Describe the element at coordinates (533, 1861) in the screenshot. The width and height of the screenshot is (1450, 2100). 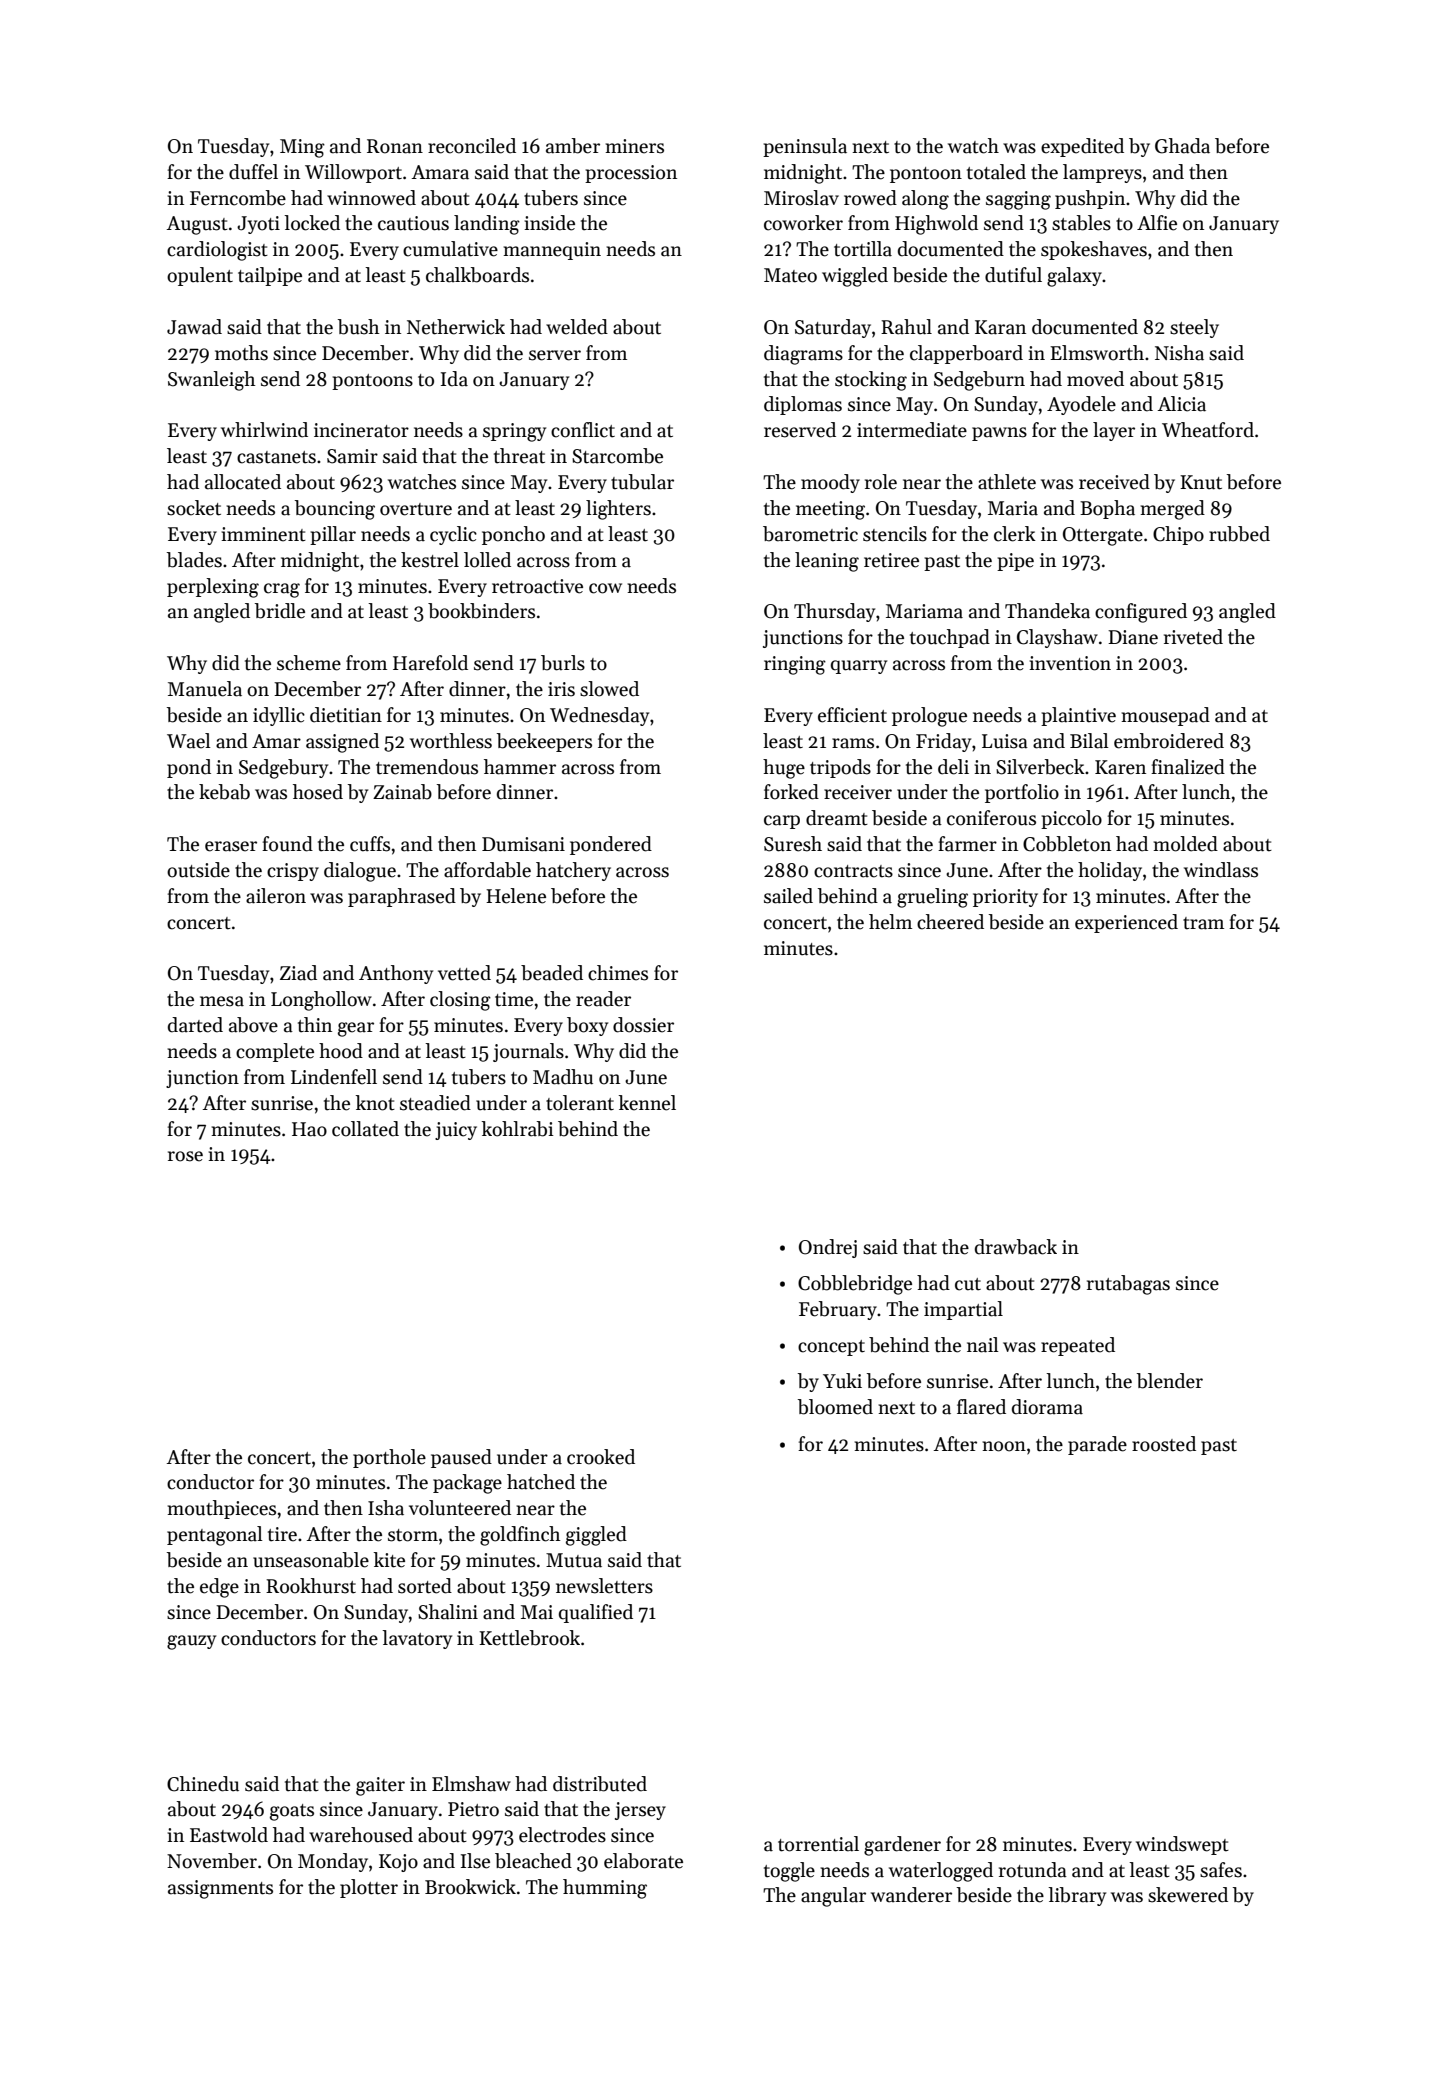
I see `bleached` at that location.
